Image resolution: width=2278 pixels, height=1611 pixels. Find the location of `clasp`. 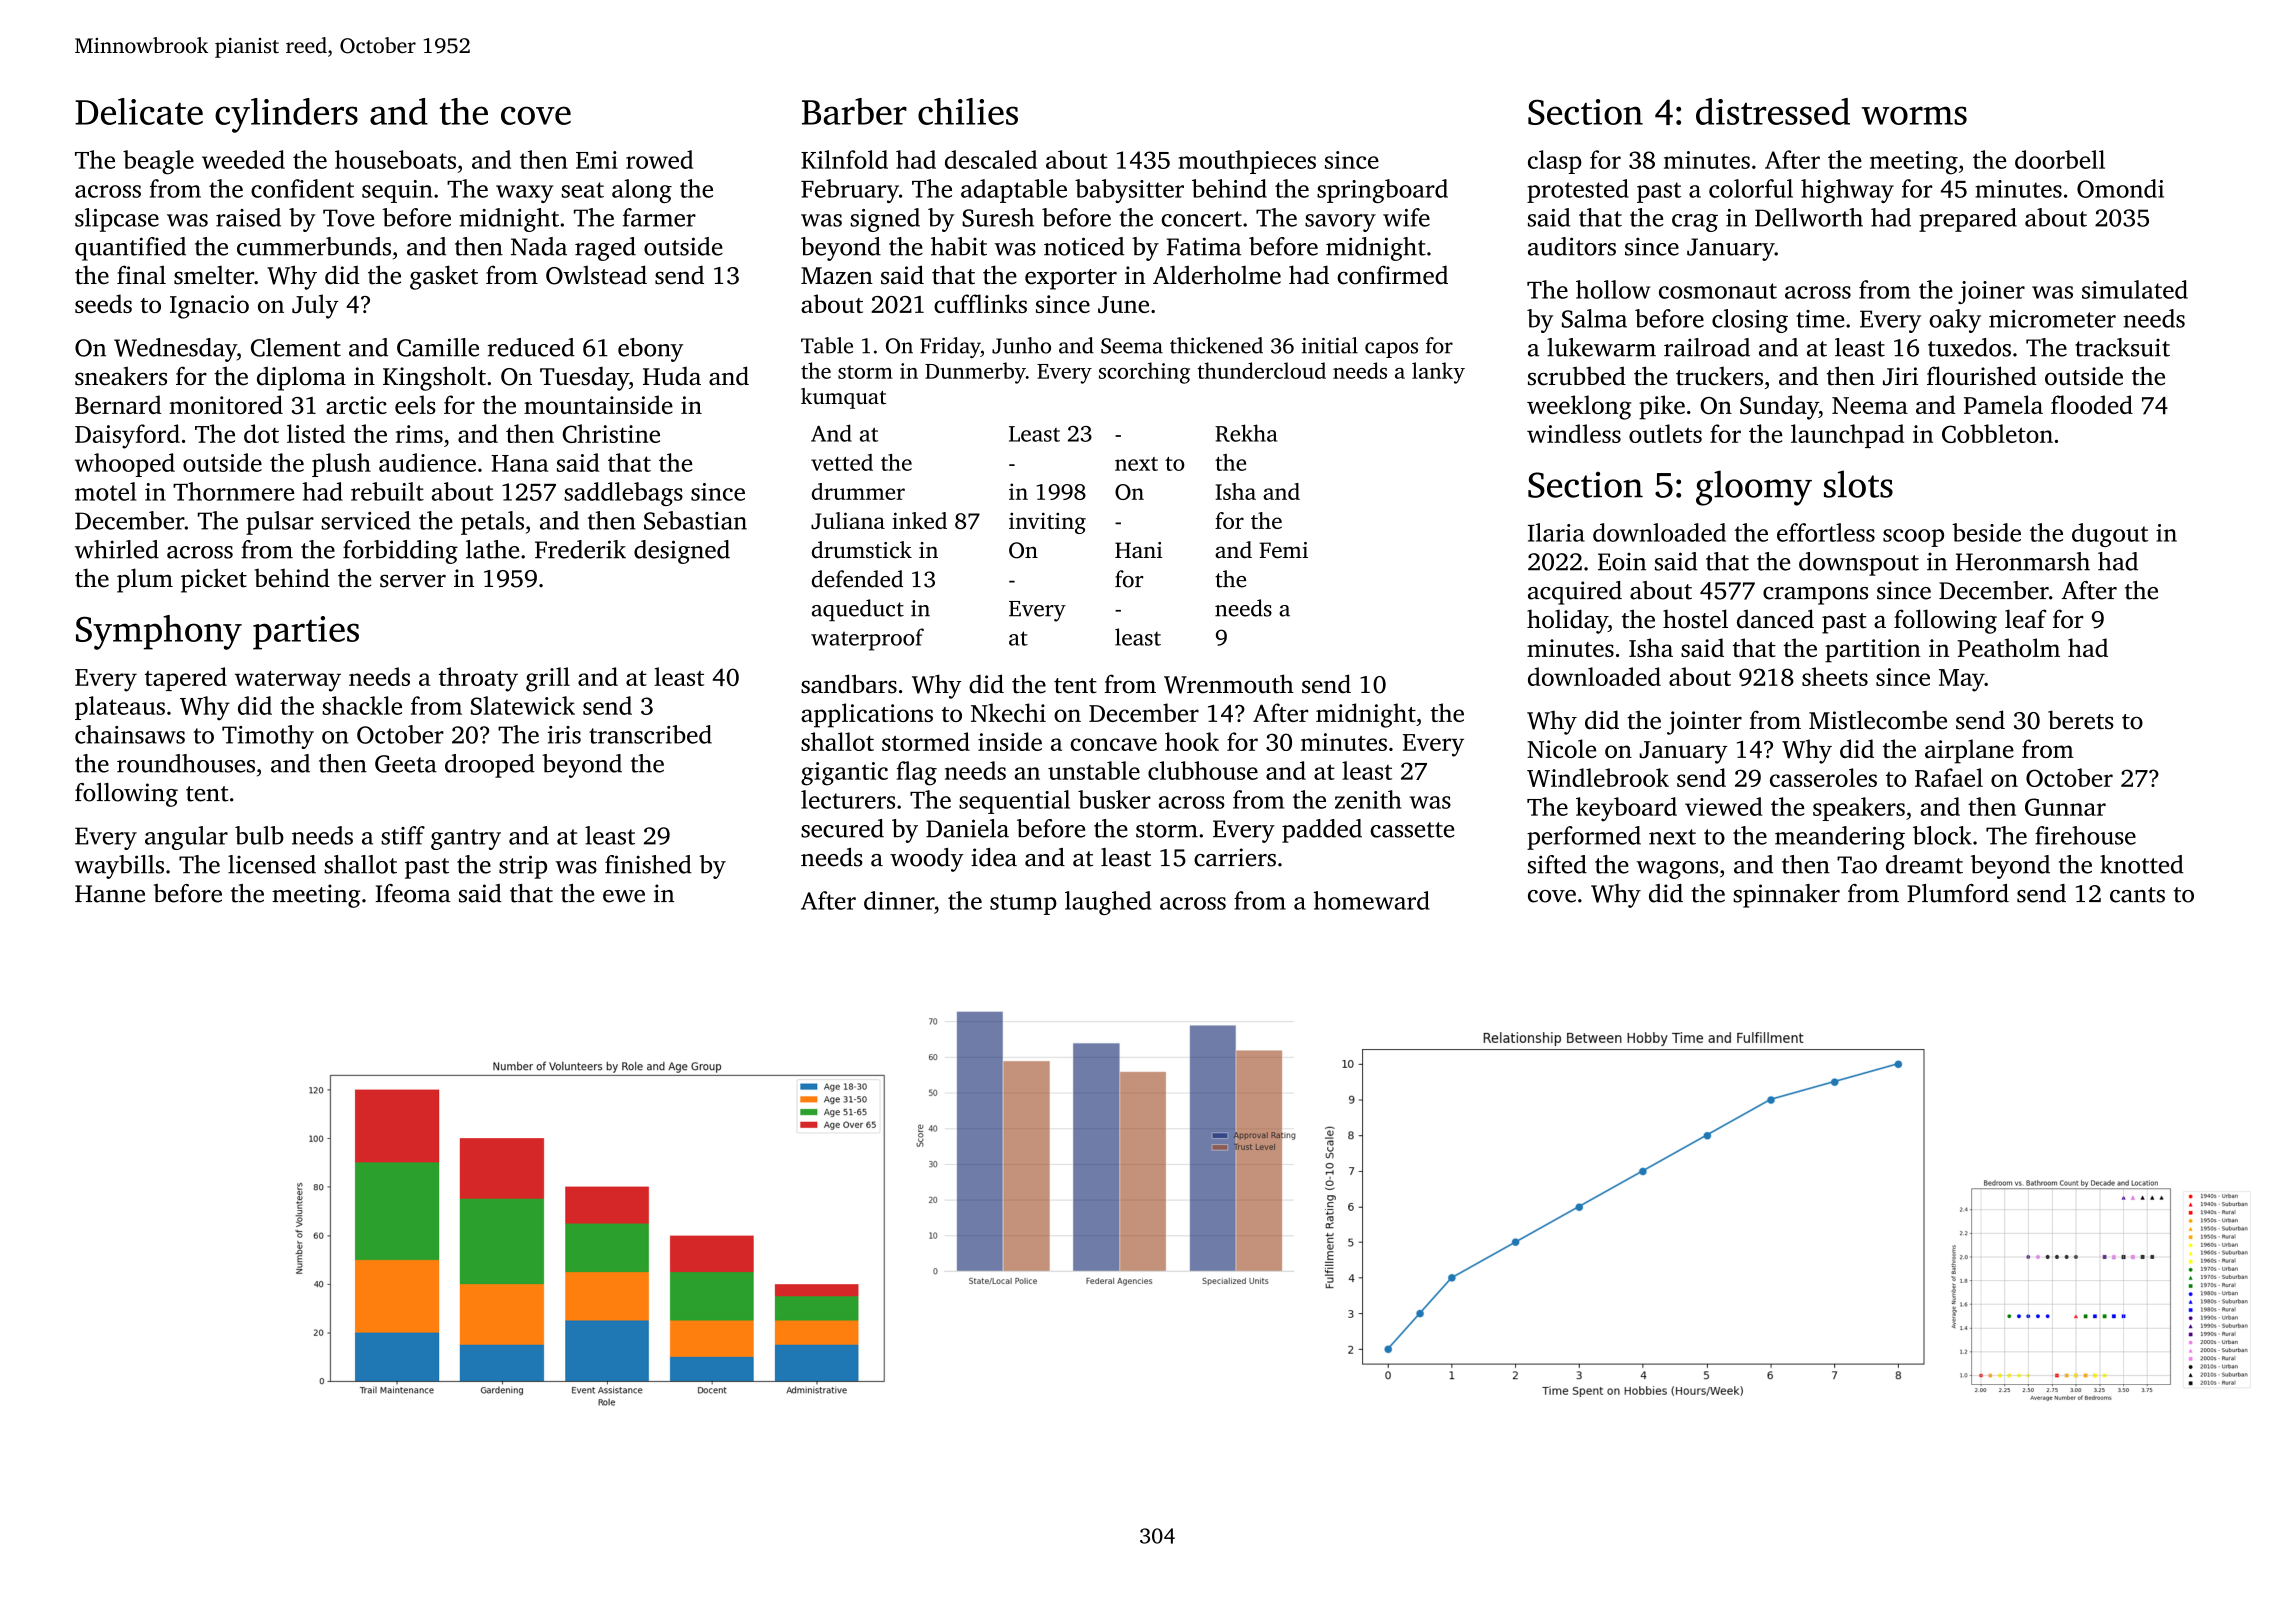

clasp is located at coordinates (1555, 162).
